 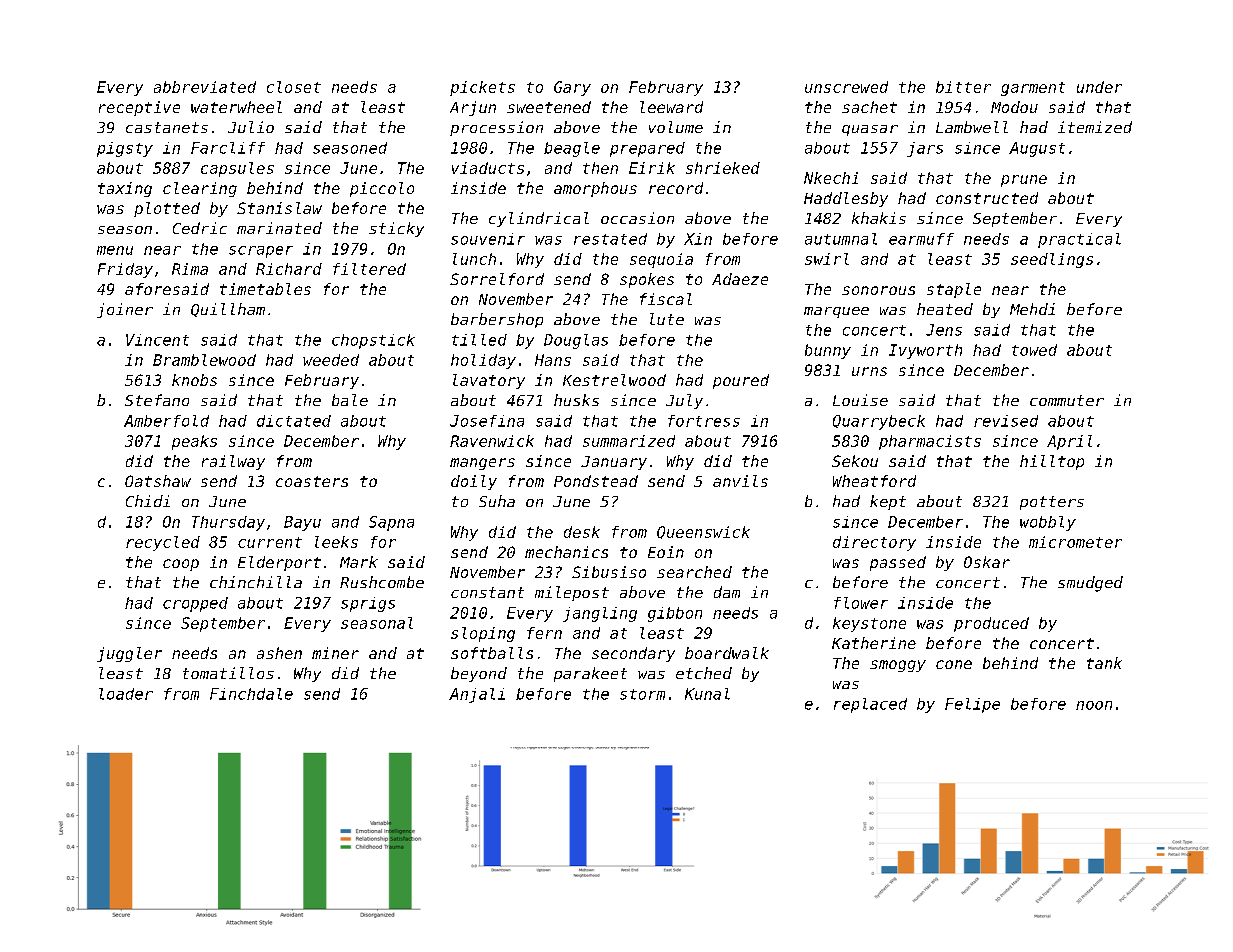 What do you see at coordinates (667, 319) in the screenshot?
I see `lute` at bounding box center [667, 319].
